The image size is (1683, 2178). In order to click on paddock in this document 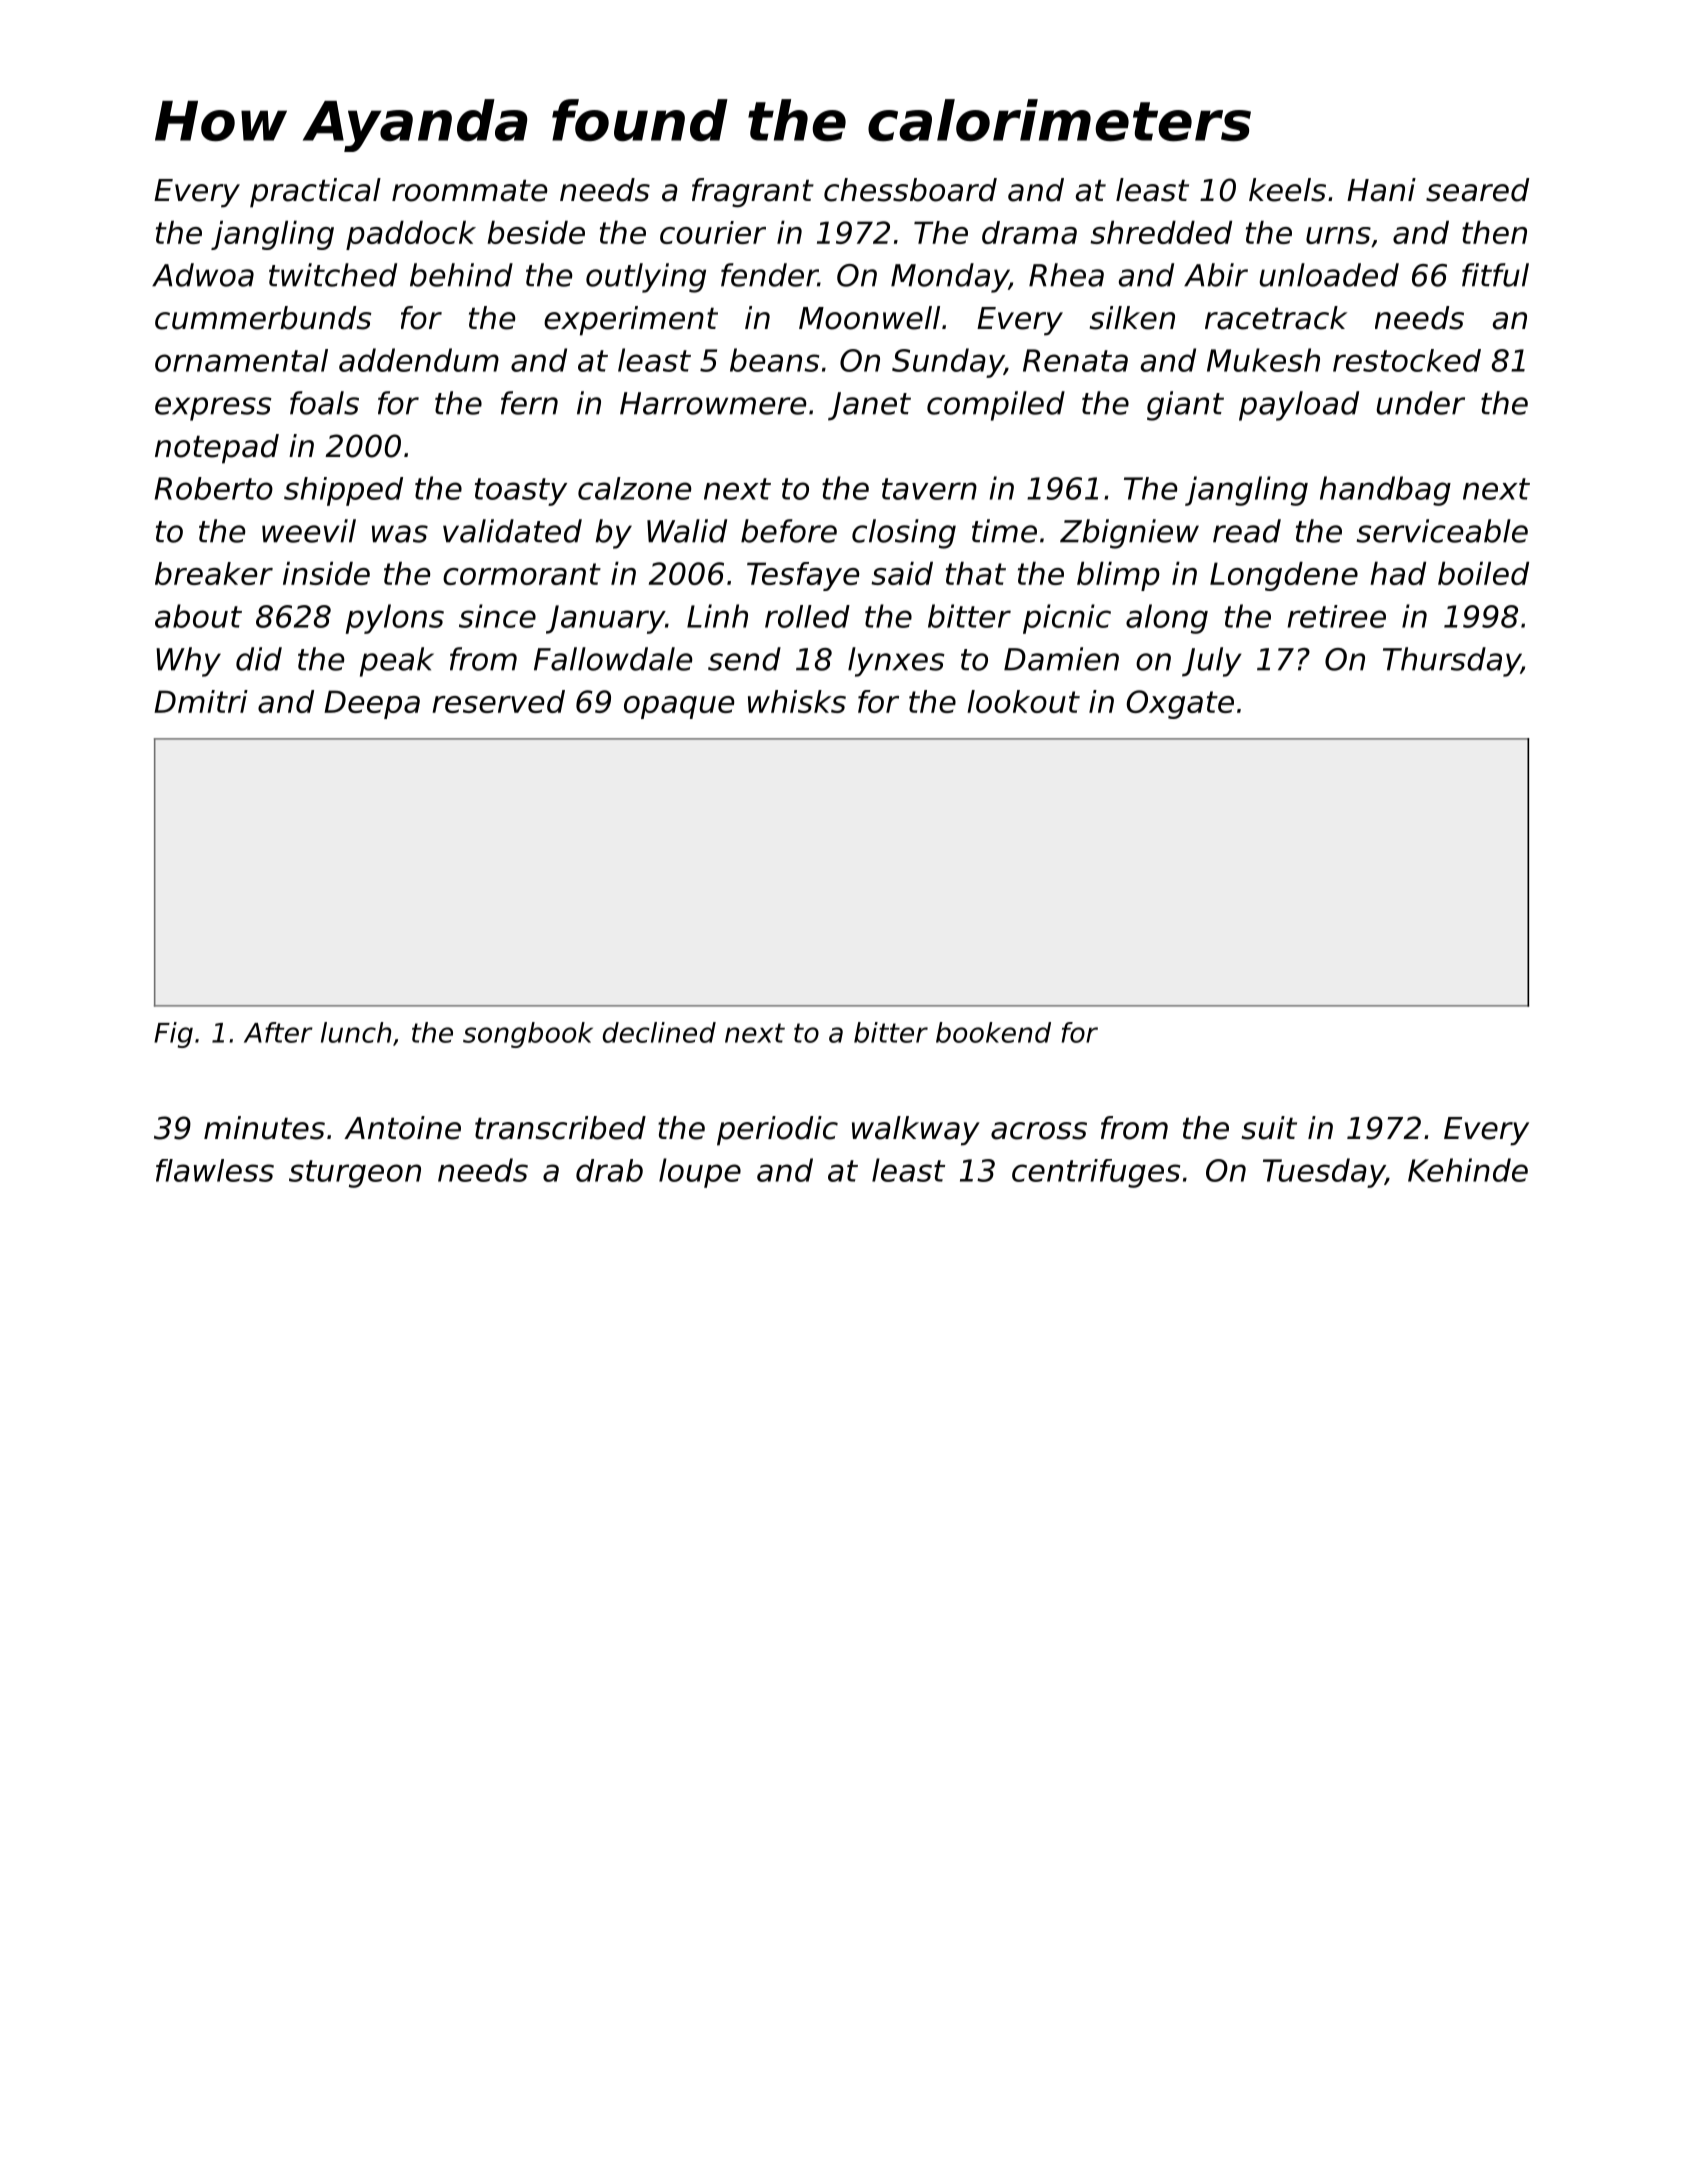, I will do `click(411, 235)`.
